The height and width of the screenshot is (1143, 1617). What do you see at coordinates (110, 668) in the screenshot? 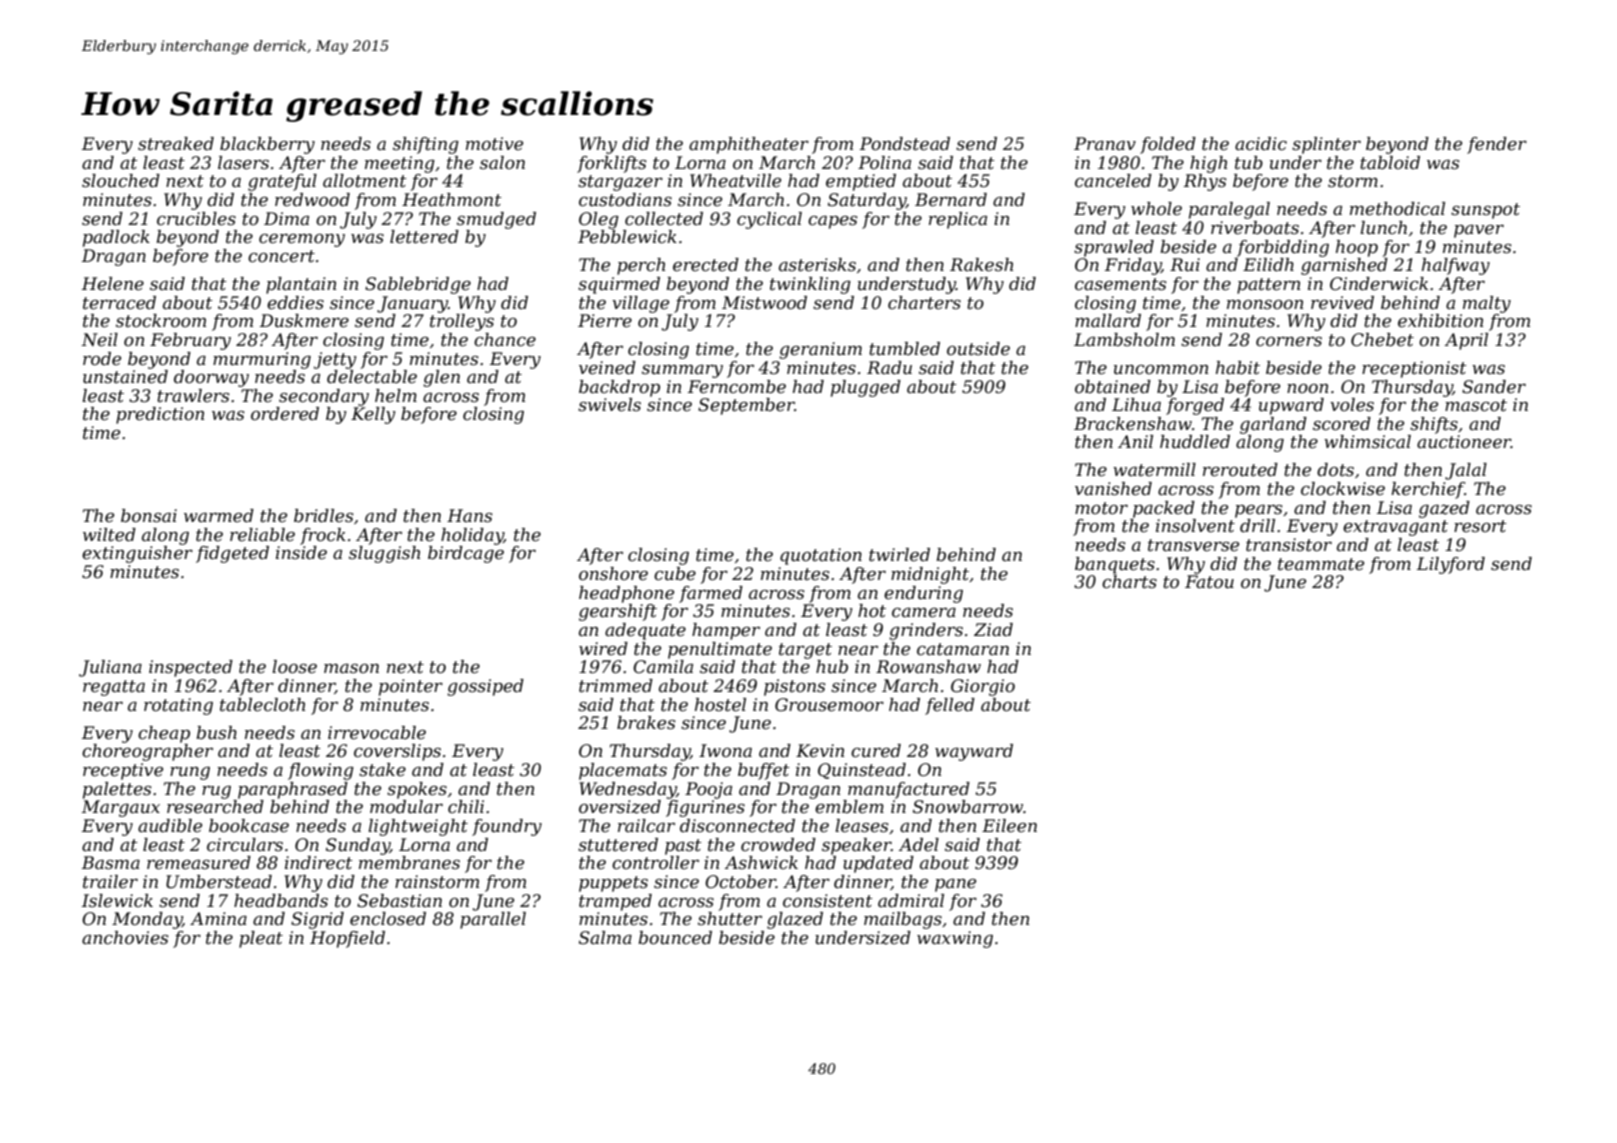
I see `Juliana` at bounding box center [110, 668].
